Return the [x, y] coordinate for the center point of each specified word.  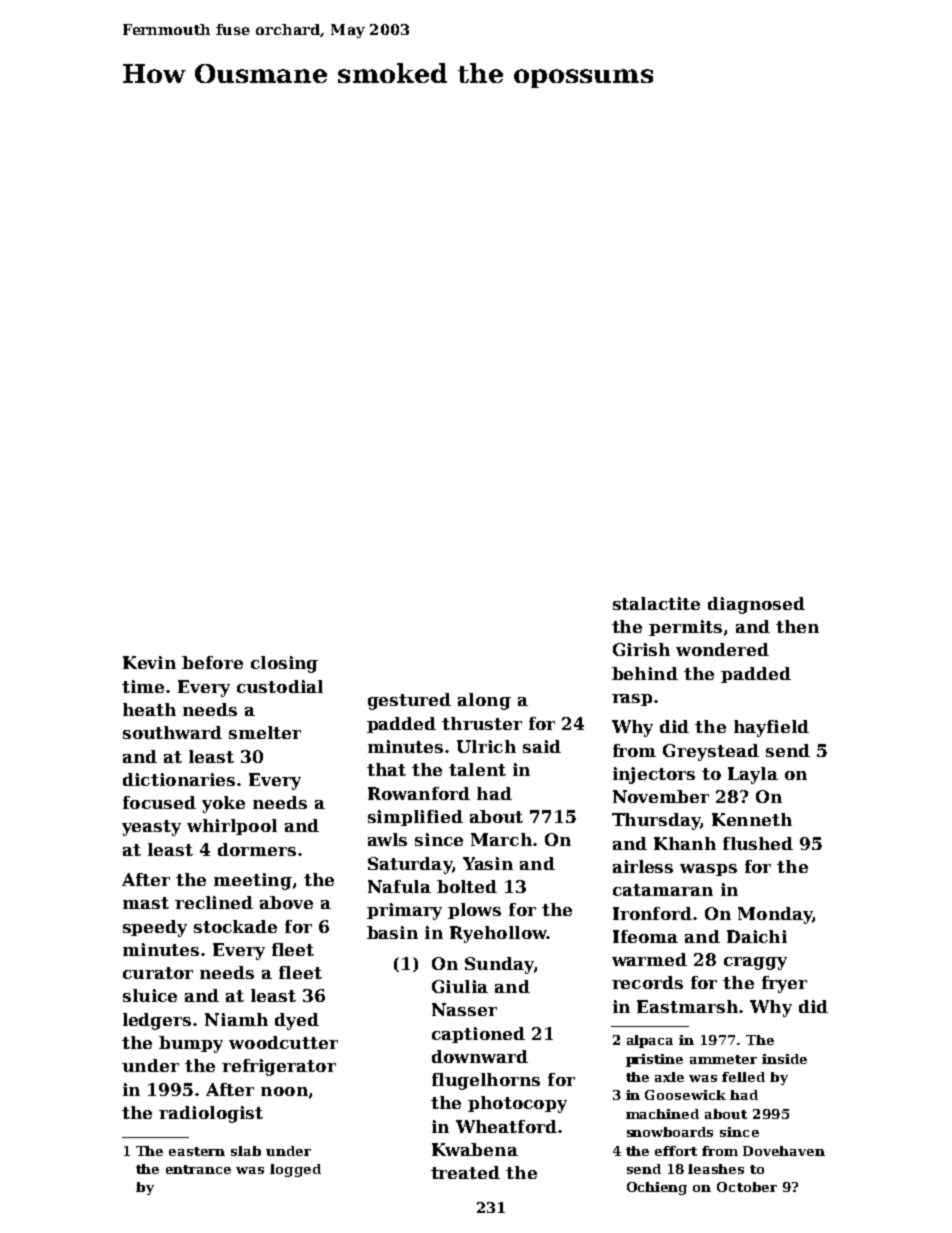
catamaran [663, 890]
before [212, 662]
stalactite [656, 603]
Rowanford [419, 793]
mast [146, 903]
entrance [198, 1169]
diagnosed [756, 605]
